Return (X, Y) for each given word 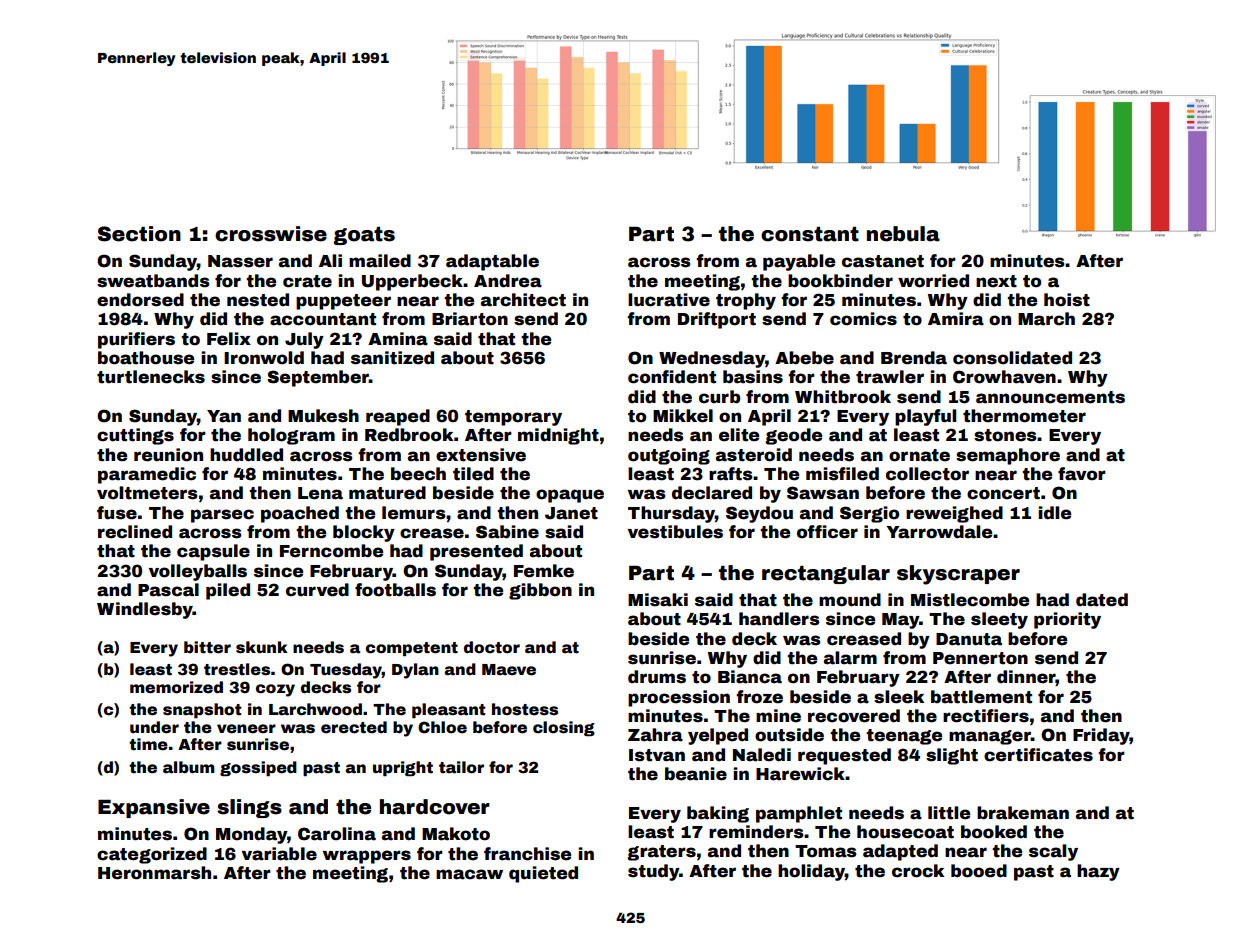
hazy (1098, 872)
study (653, 872)
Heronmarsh (154, 873)
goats (364, 236)
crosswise (271, 234)
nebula (903, 234)
